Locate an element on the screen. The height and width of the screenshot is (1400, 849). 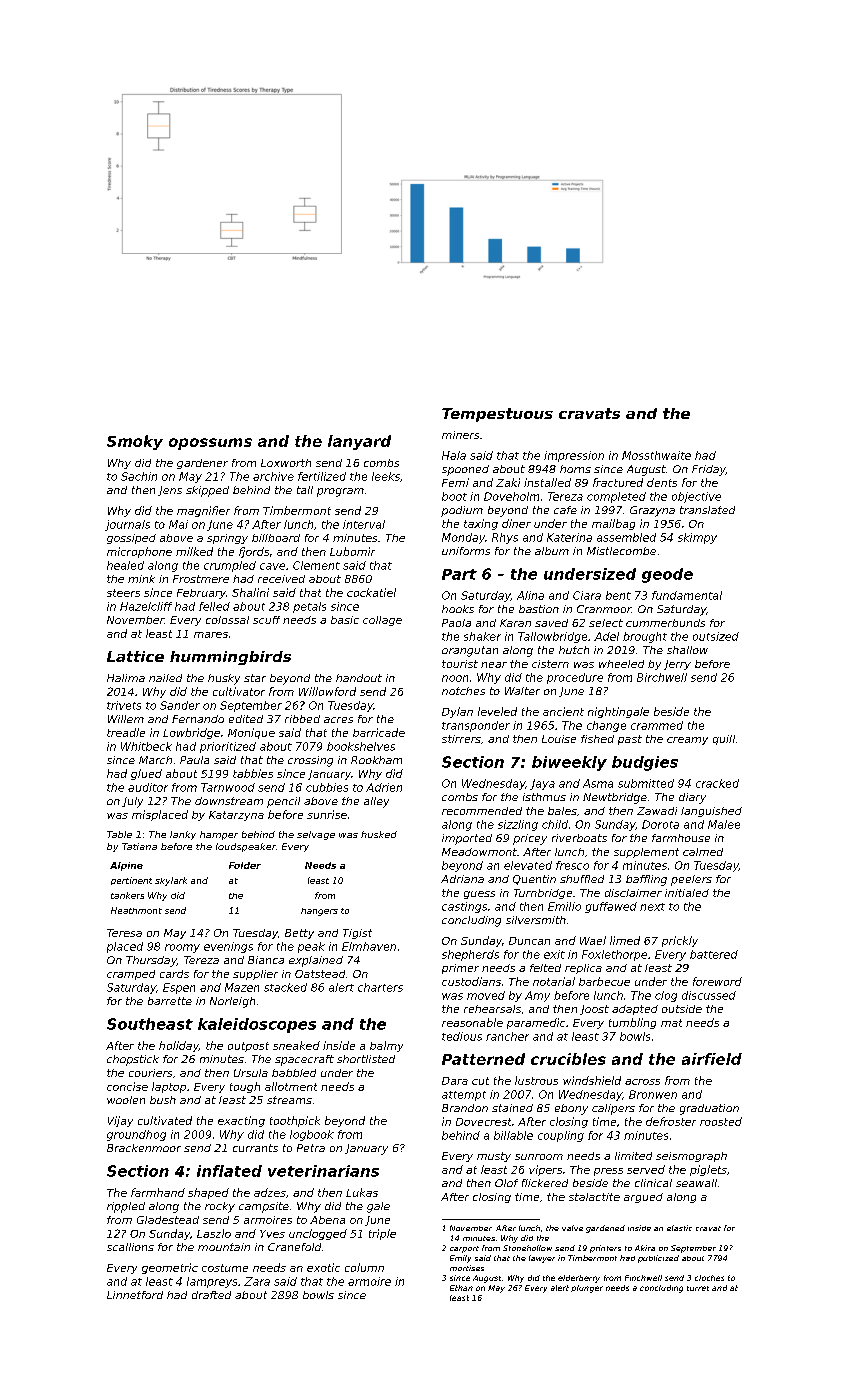
boot is located at coordinates (454, 496).
